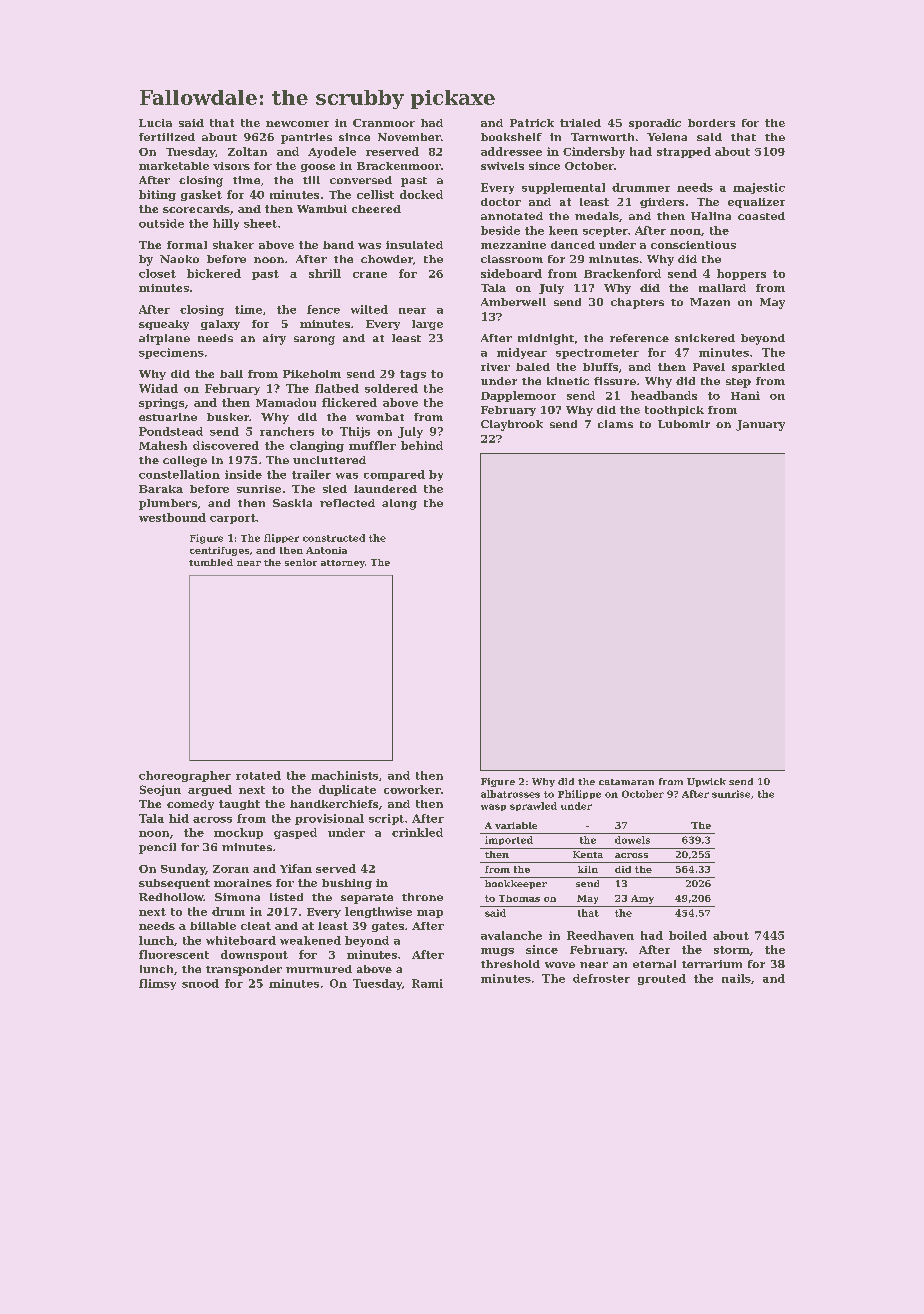  What do you see at coordinates (655, 124) in the screenshot?
I see `sporadic` at bounding box center [655, 124].
